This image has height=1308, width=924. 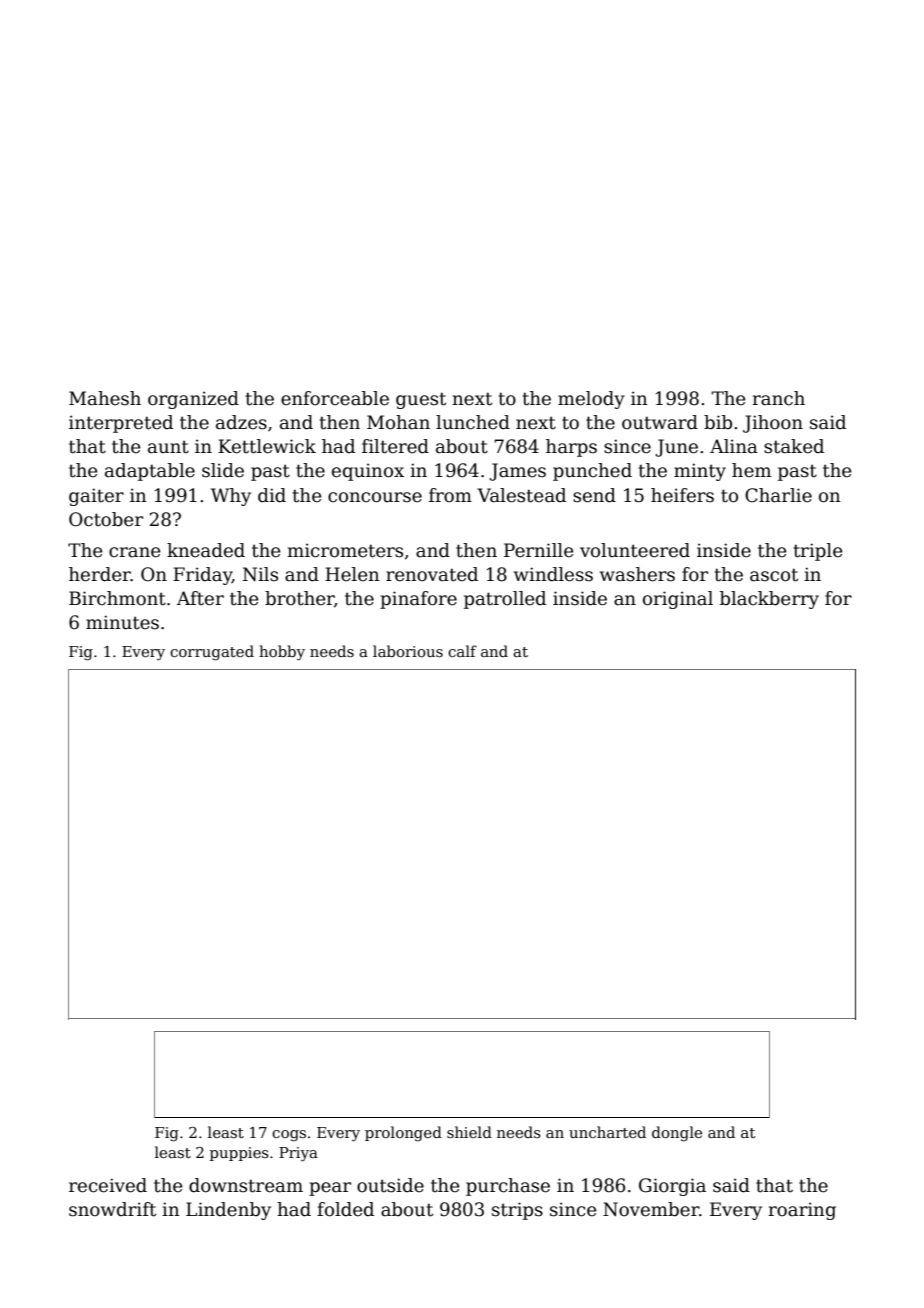 What do you see at coordinates (769, 600) in the image?
I see `blackberry` at bounding box center [769, 600].
